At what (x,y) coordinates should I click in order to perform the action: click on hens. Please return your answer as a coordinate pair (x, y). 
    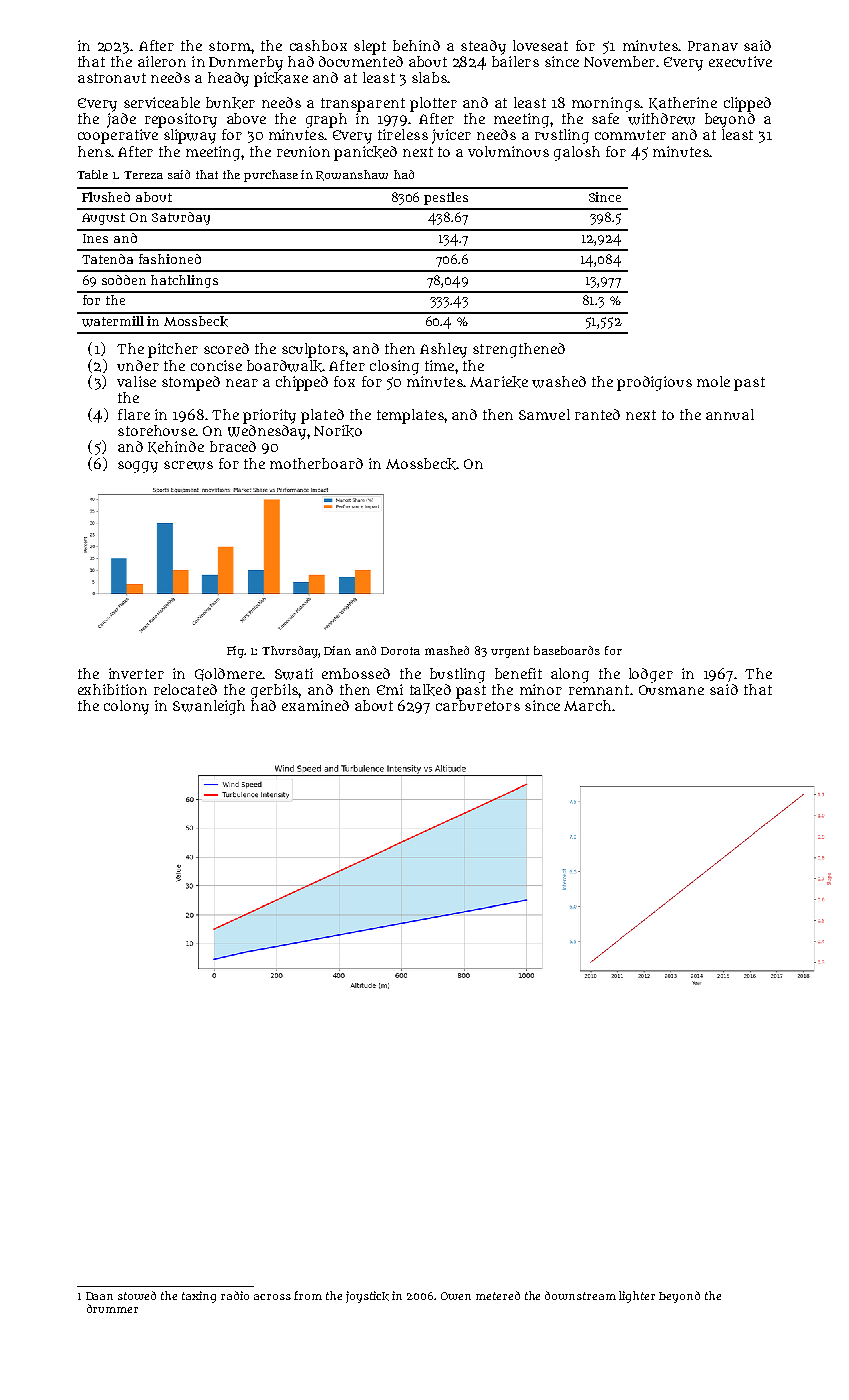
    Looking at the image, I should click on (94, 151).
